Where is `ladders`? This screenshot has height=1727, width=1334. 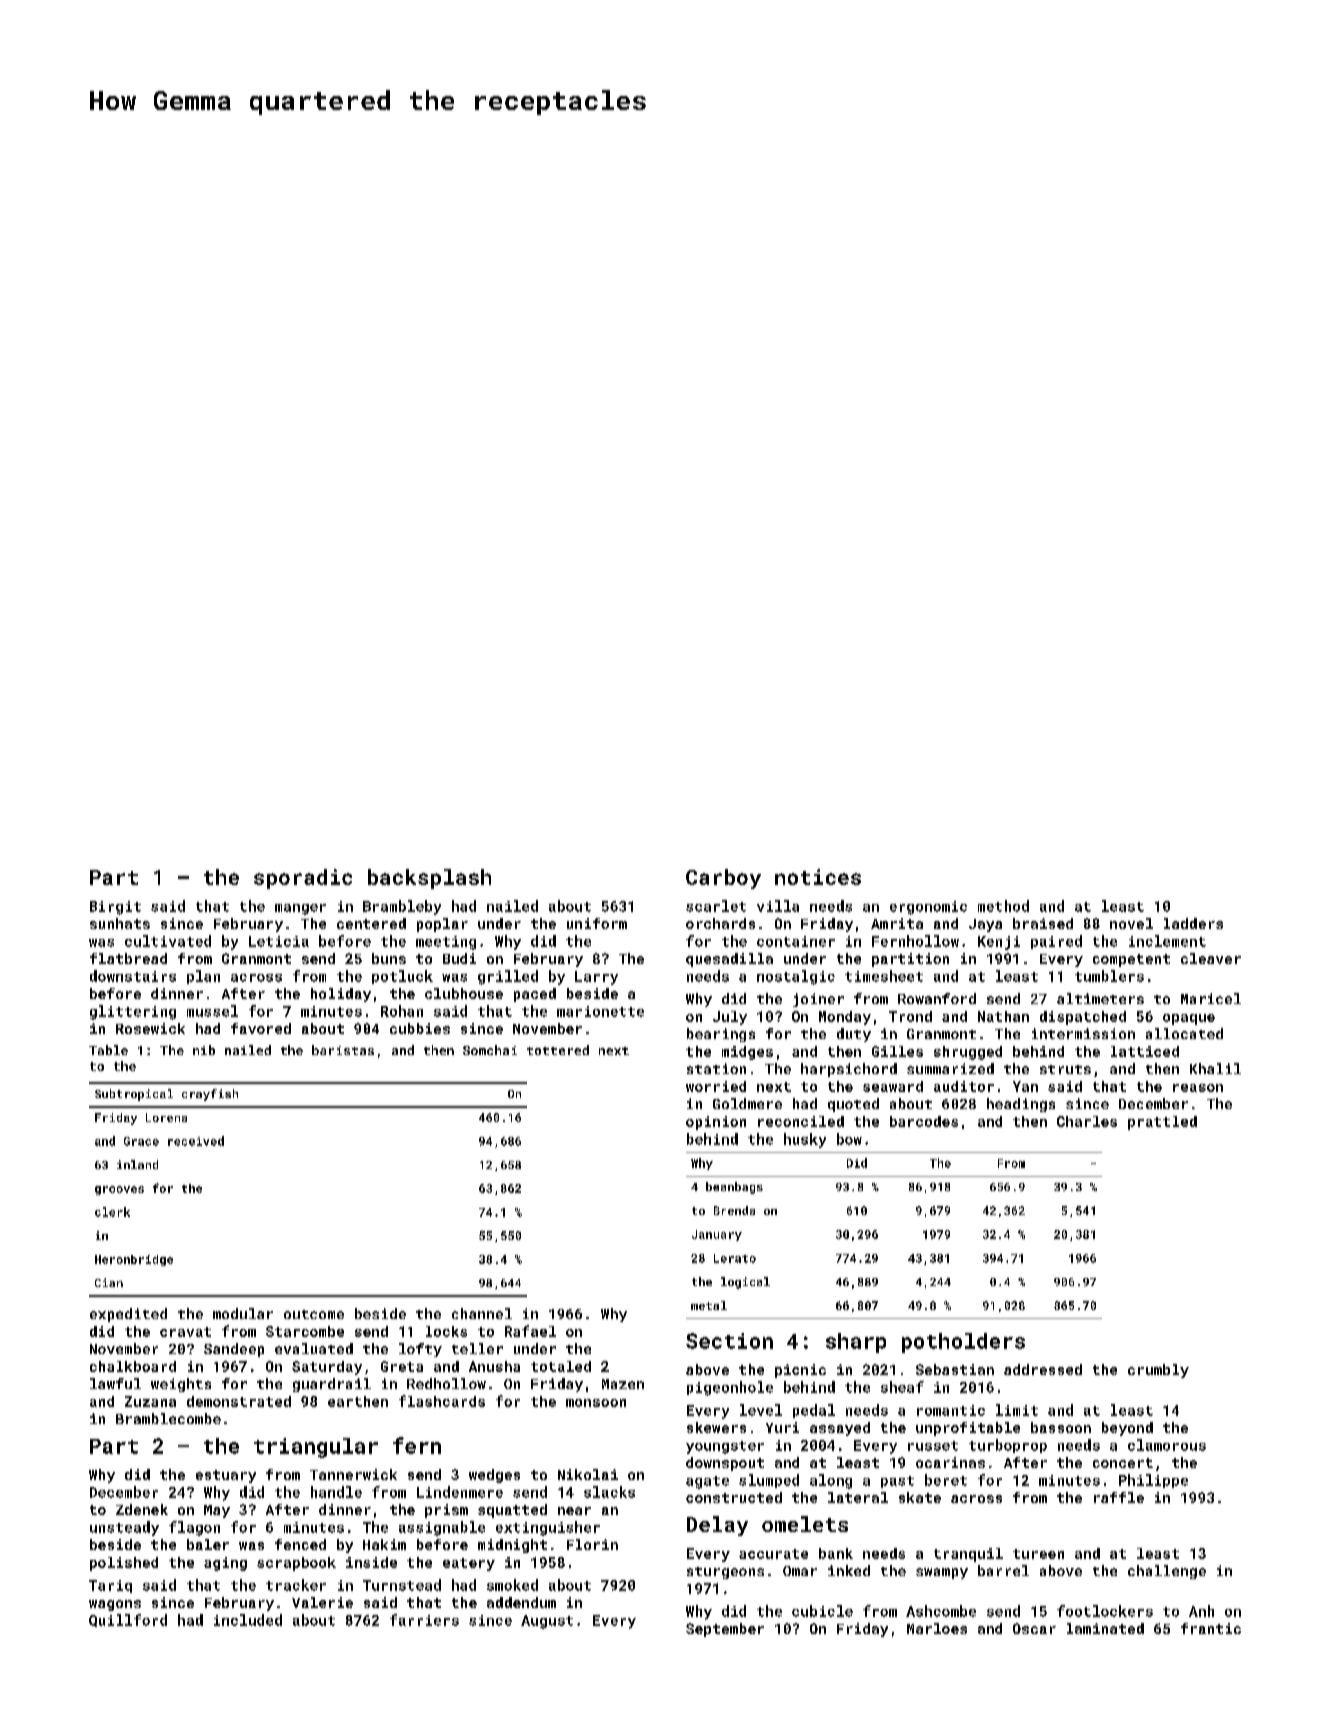 ladders is located at coordinates (1193, 923).
